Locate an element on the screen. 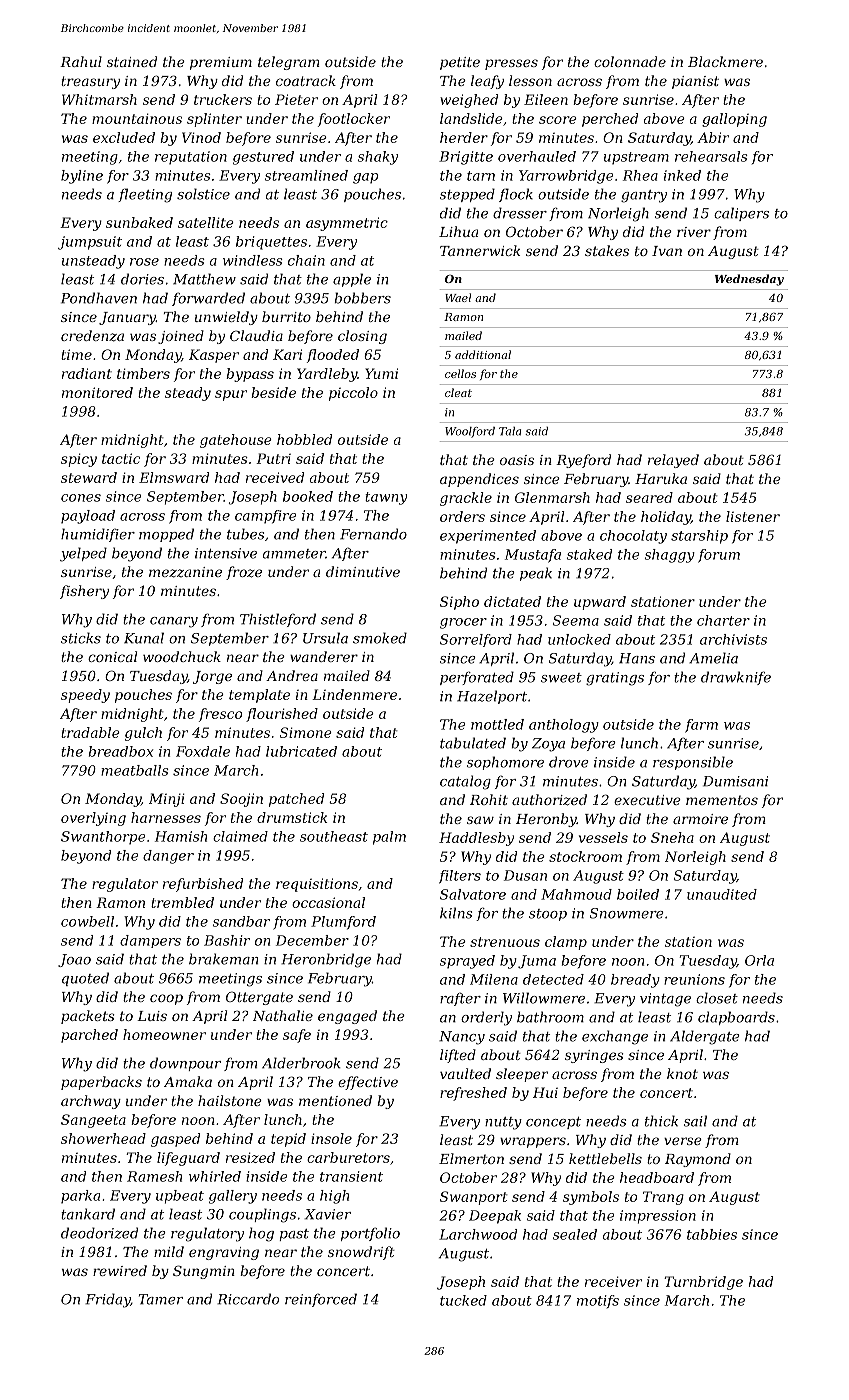  streamlined is located at coordinates (306, 175).
